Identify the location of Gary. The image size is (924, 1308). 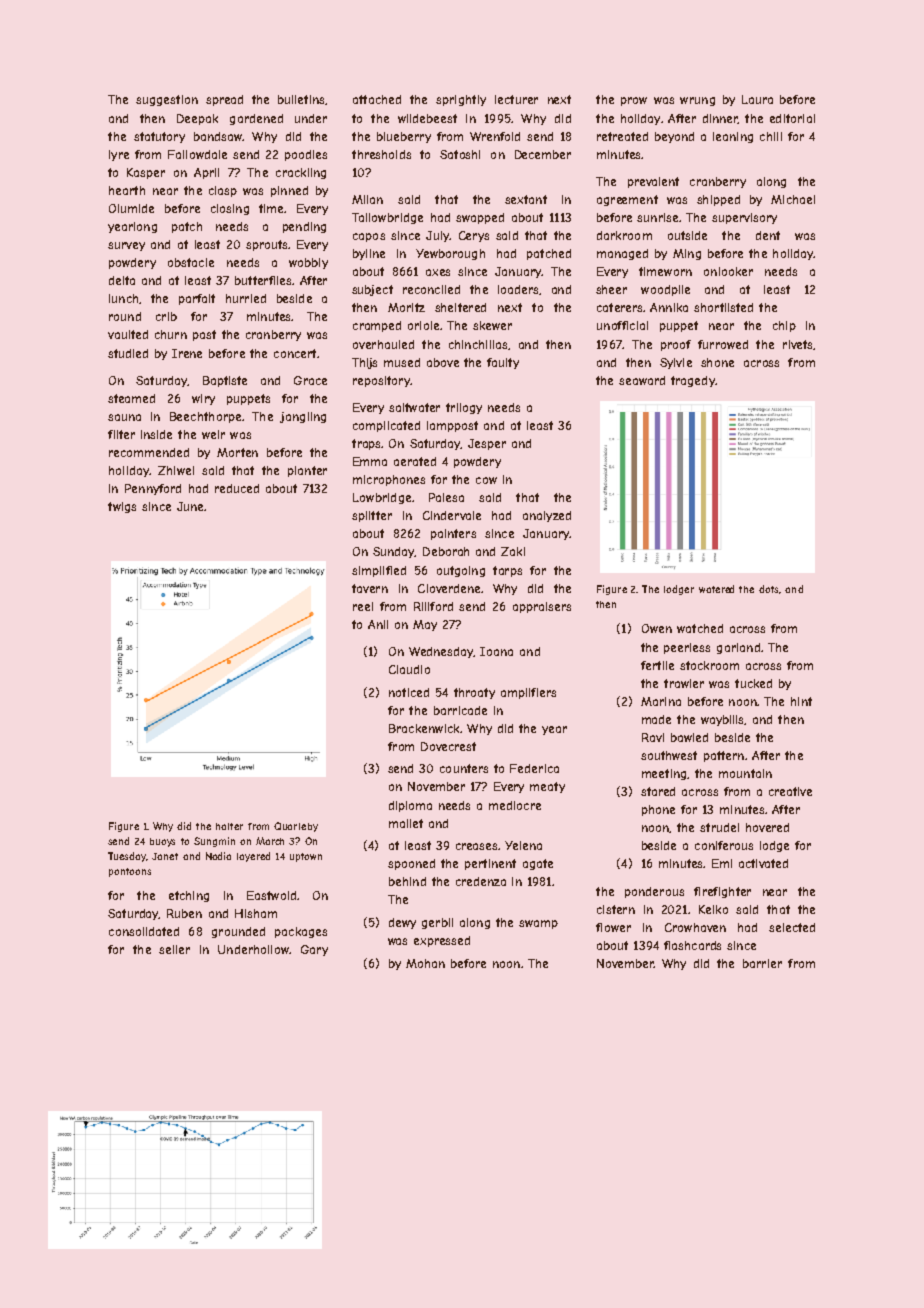
(314, 950).
